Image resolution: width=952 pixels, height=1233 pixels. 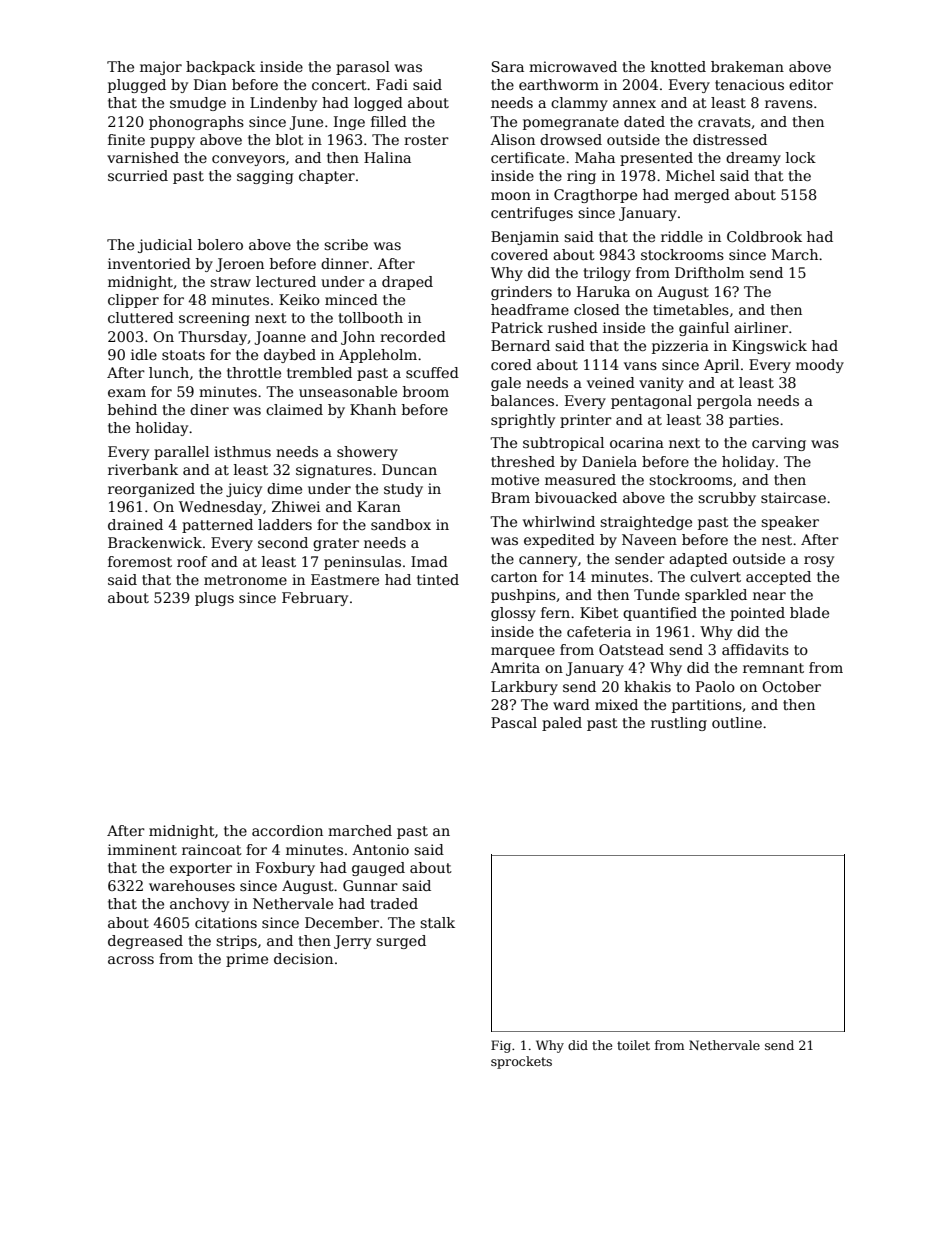 What do you see at coordinates (181, 453) in the page?
I see `parallel` at bounding box center [181, 453].
